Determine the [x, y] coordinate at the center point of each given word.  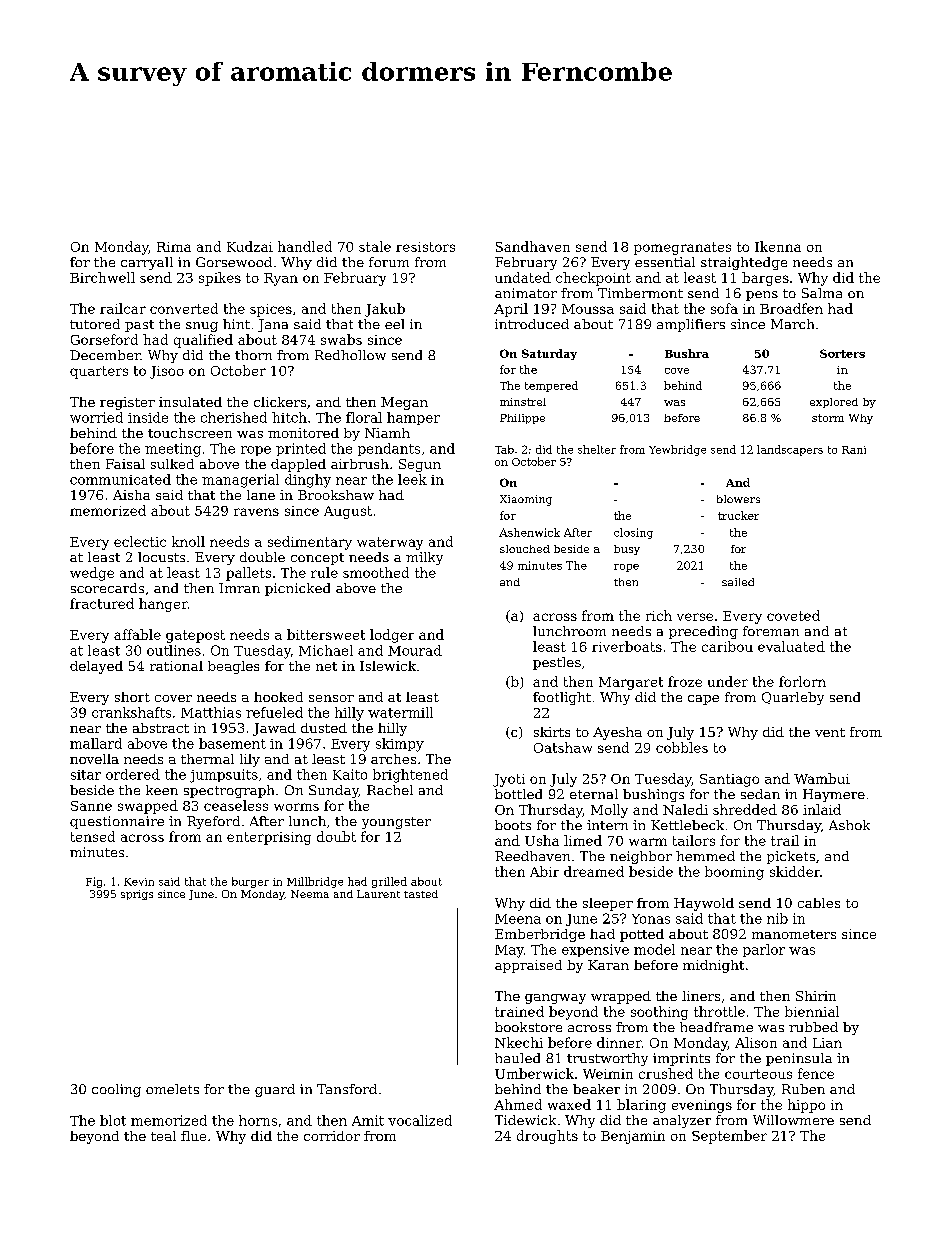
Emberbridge [540, 935]
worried [96, 417]
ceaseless [236, 805]
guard [275, 1090]
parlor [764, 950]
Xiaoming [526, 500]
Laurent [378, 894]
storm [828, 418]
